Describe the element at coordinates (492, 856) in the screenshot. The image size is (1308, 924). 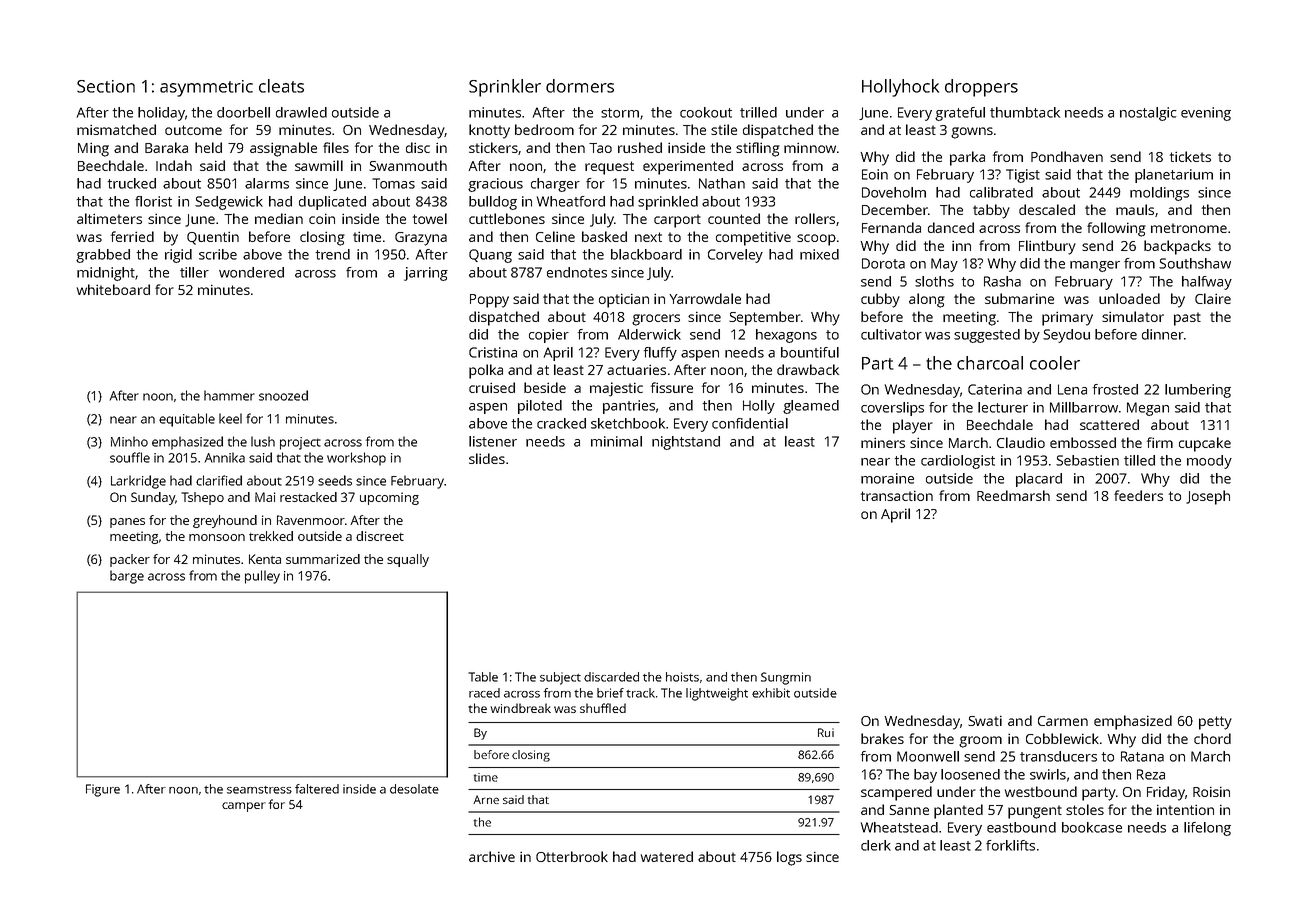
I see `archive` at that location.
